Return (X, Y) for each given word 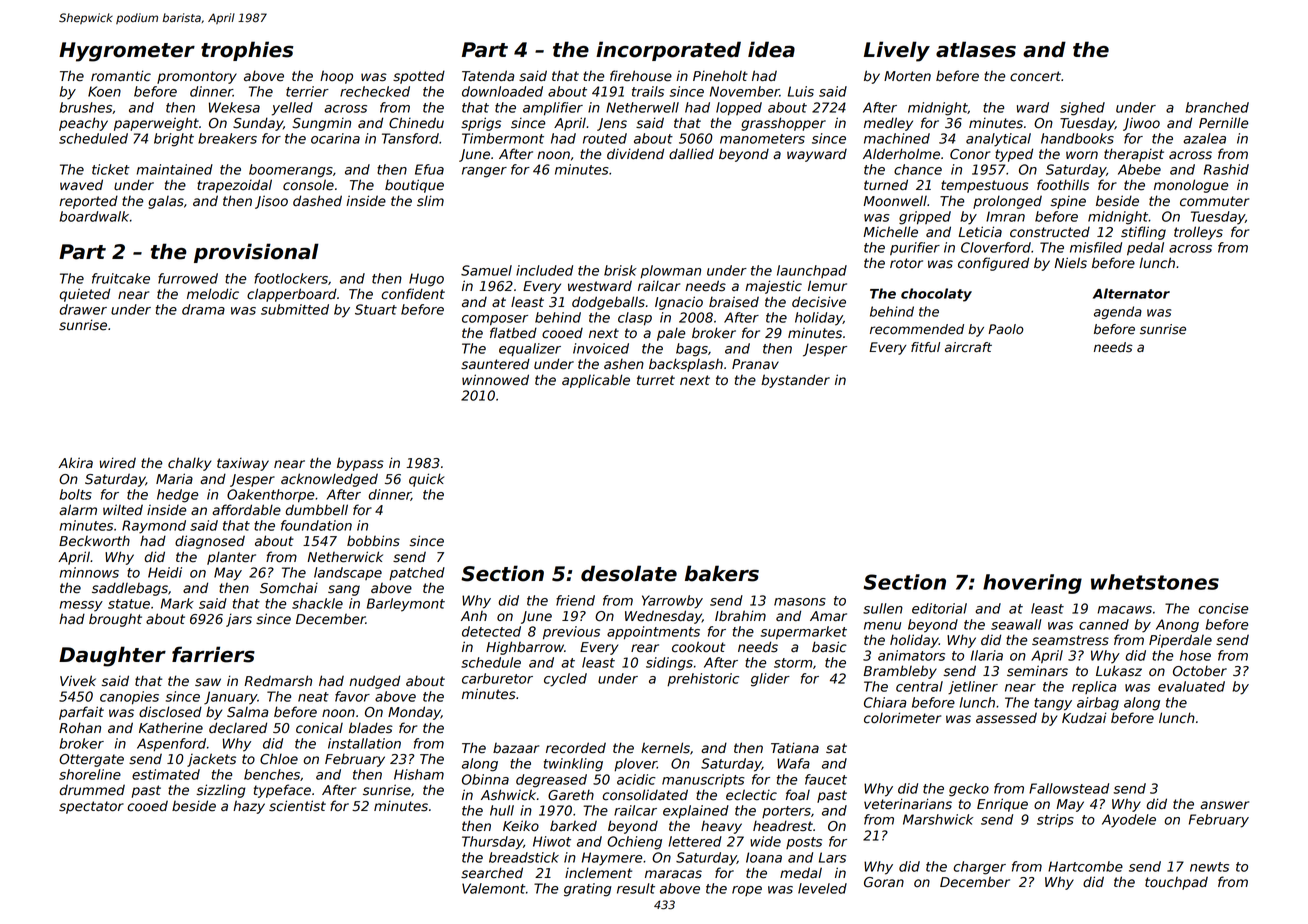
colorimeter (902, 718)
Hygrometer (127, 52)
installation (364, 743)
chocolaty (936, 295)
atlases (976, 49)
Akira (75, 462)
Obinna (485, 779)
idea (771, 49)
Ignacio (679, 303)
